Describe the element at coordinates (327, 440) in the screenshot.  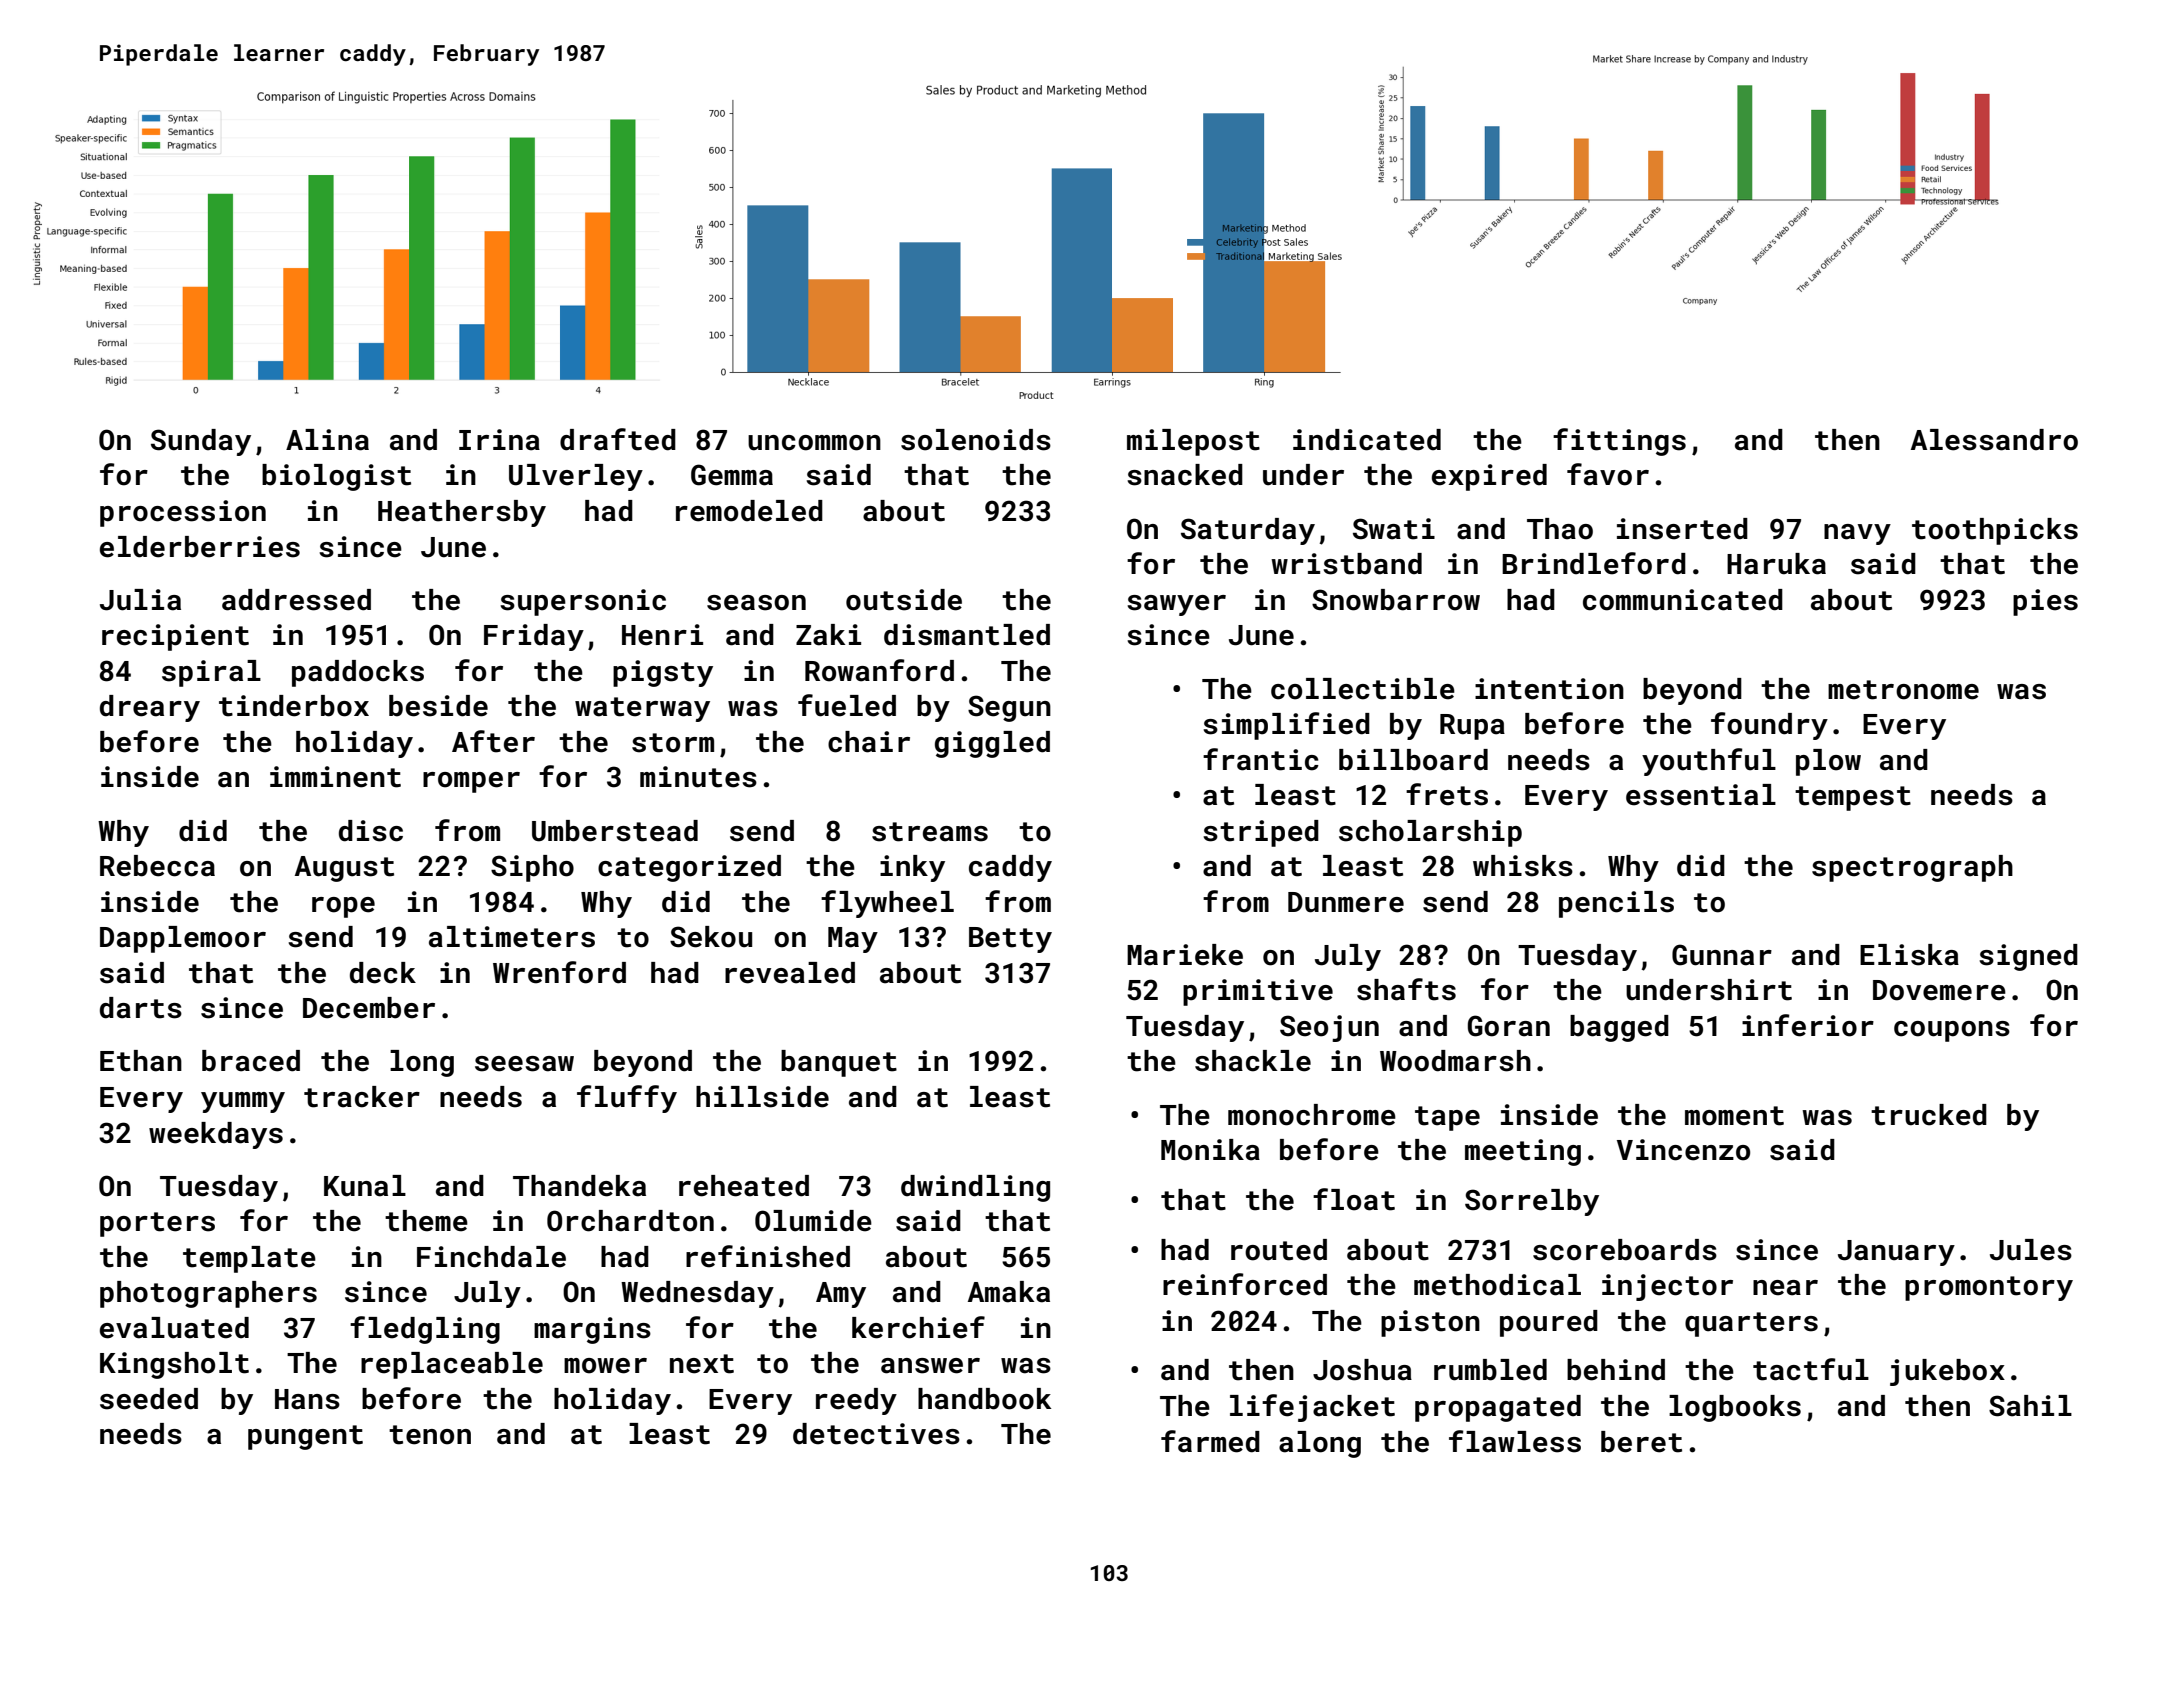
I see `Alina` at that location.
